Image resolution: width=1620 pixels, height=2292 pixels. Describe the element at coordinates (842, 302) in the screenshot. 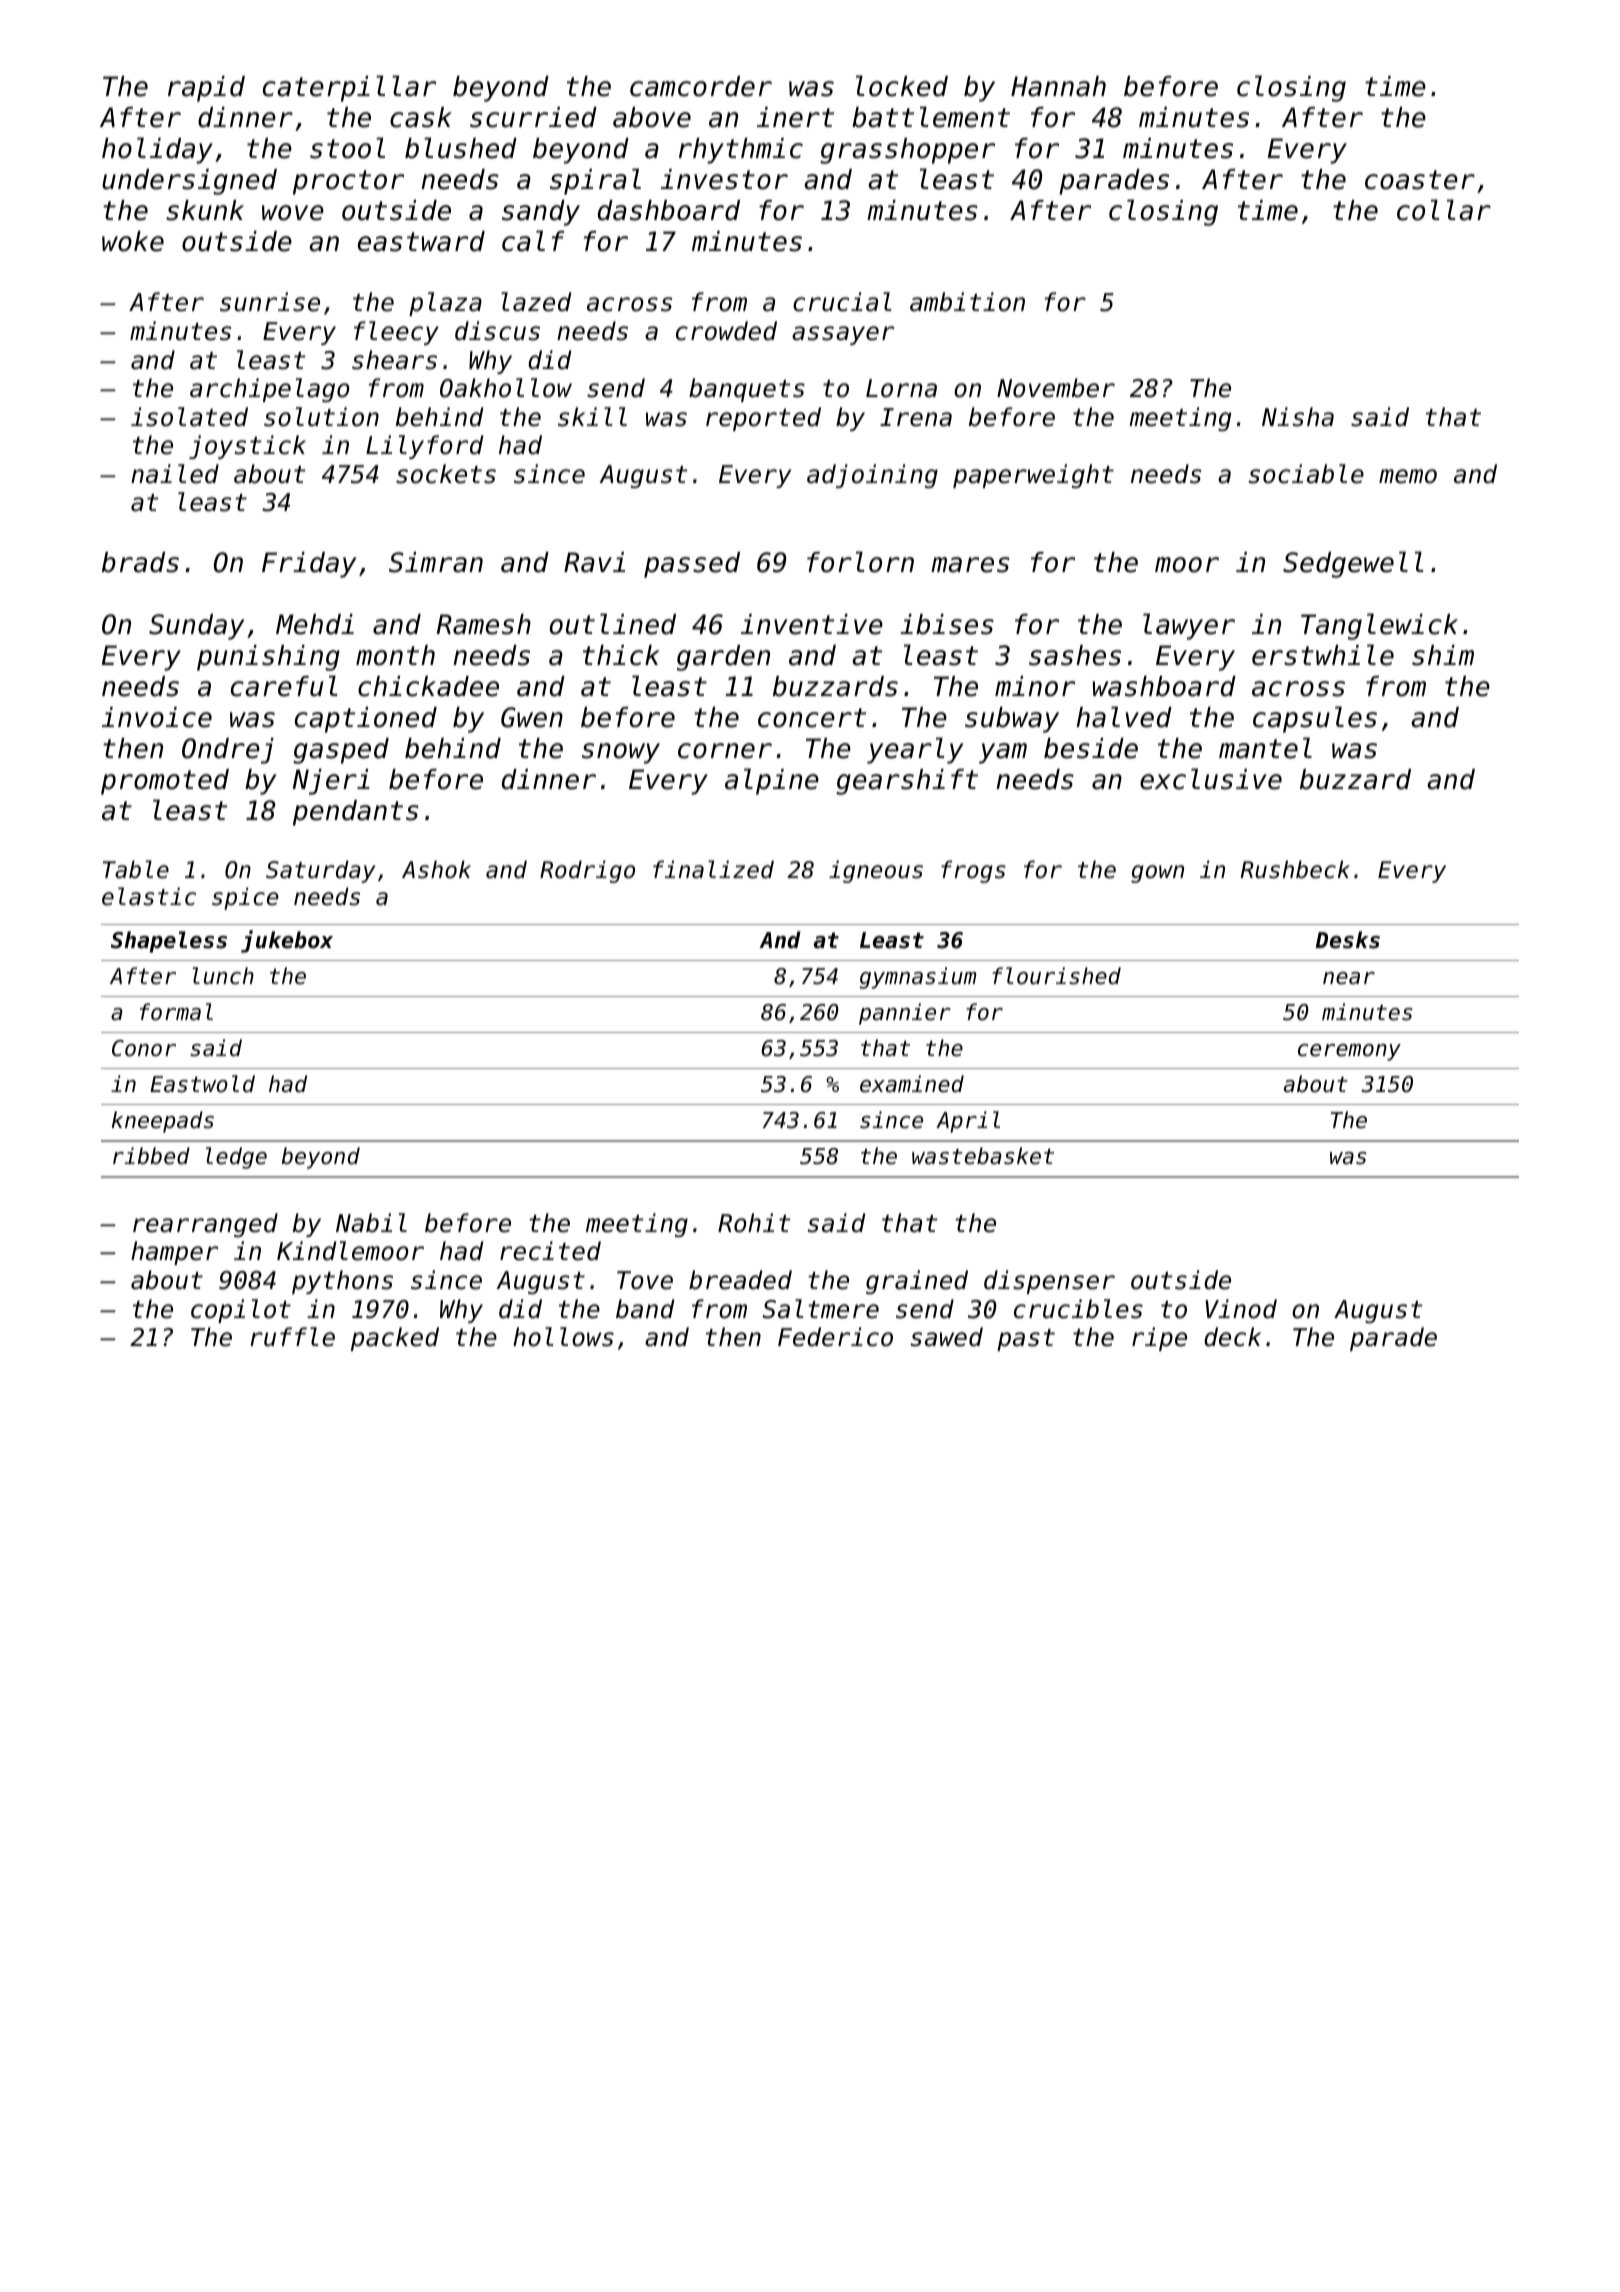

I see `crucial` at that location.
